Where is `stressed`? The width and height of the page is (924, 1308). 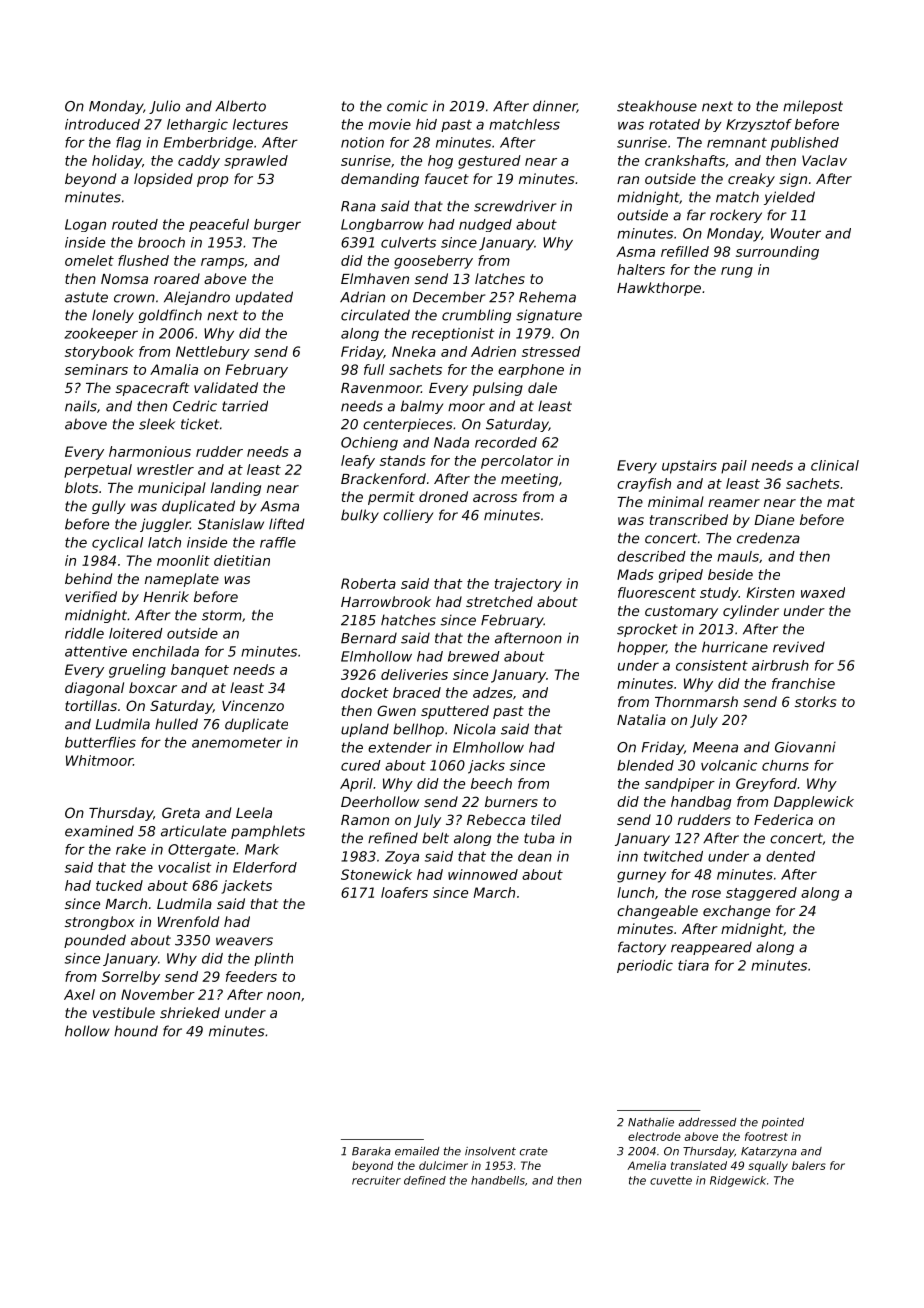
stressed is located at coordinates (551, 351).
